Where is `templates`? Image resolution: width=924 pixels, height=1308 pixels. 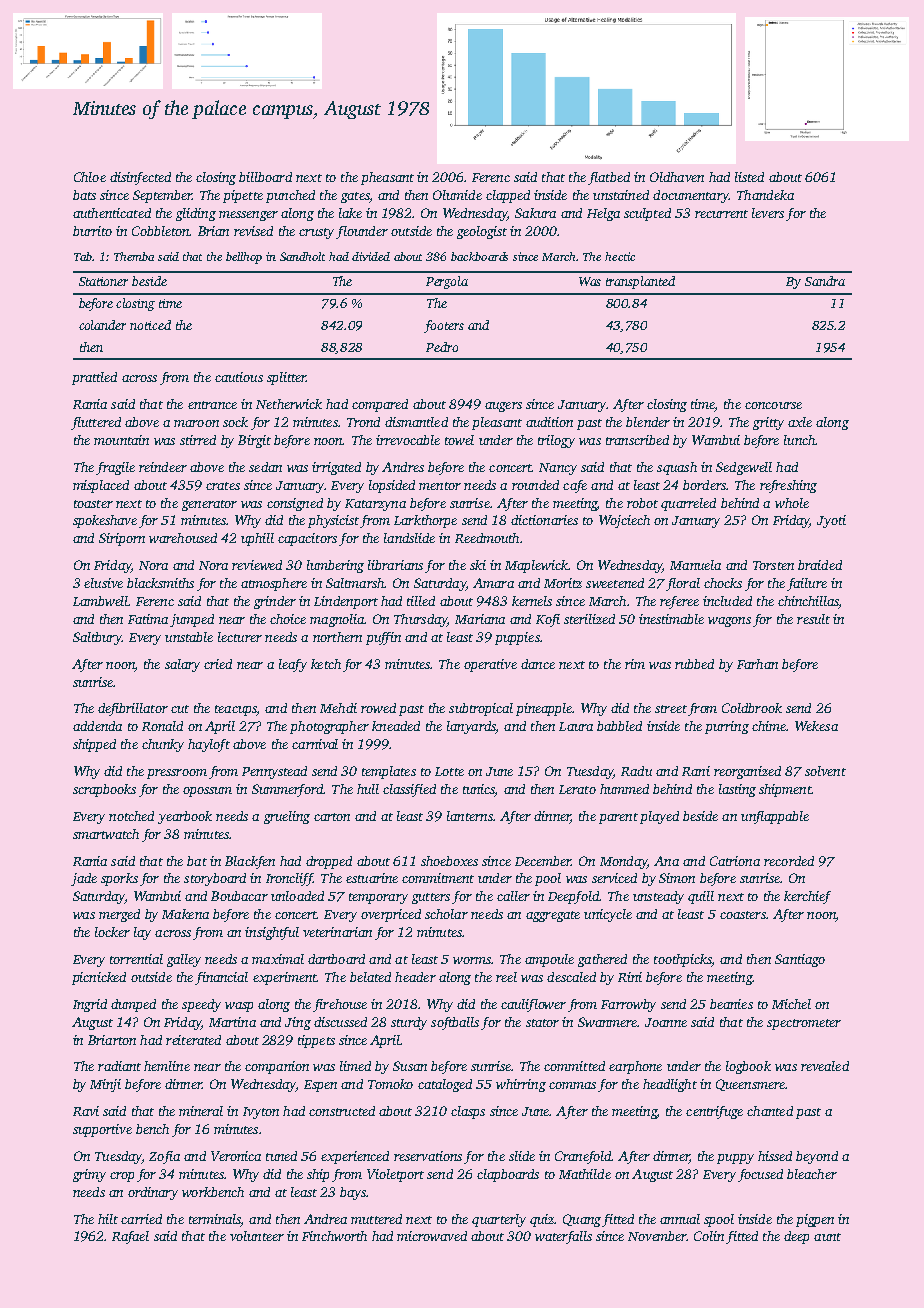
templates is located at coordinates (389, 772).
